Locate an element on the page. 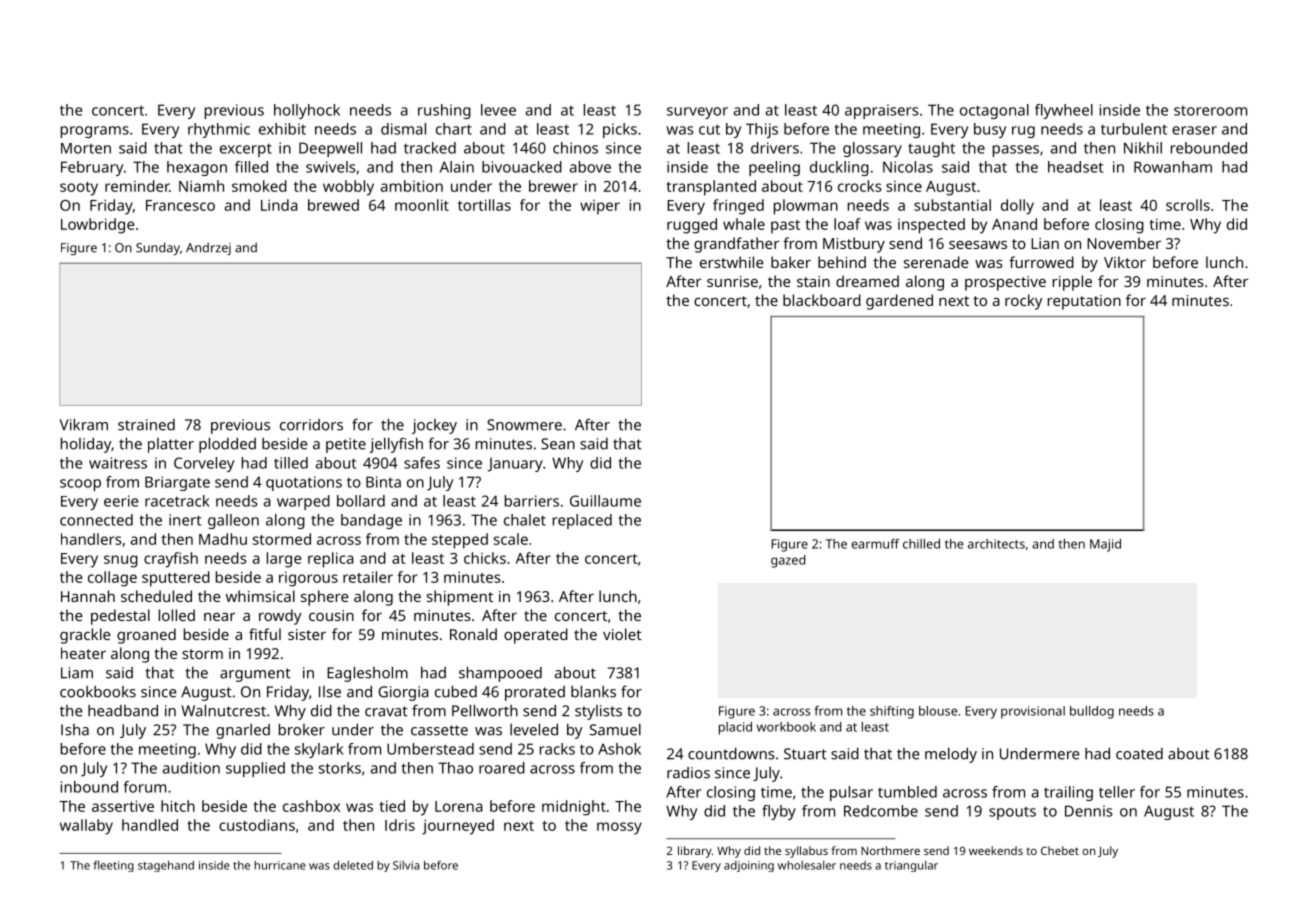 The width and height of the page is (1308, 924). shifting is located at coordinates (892, 712).
